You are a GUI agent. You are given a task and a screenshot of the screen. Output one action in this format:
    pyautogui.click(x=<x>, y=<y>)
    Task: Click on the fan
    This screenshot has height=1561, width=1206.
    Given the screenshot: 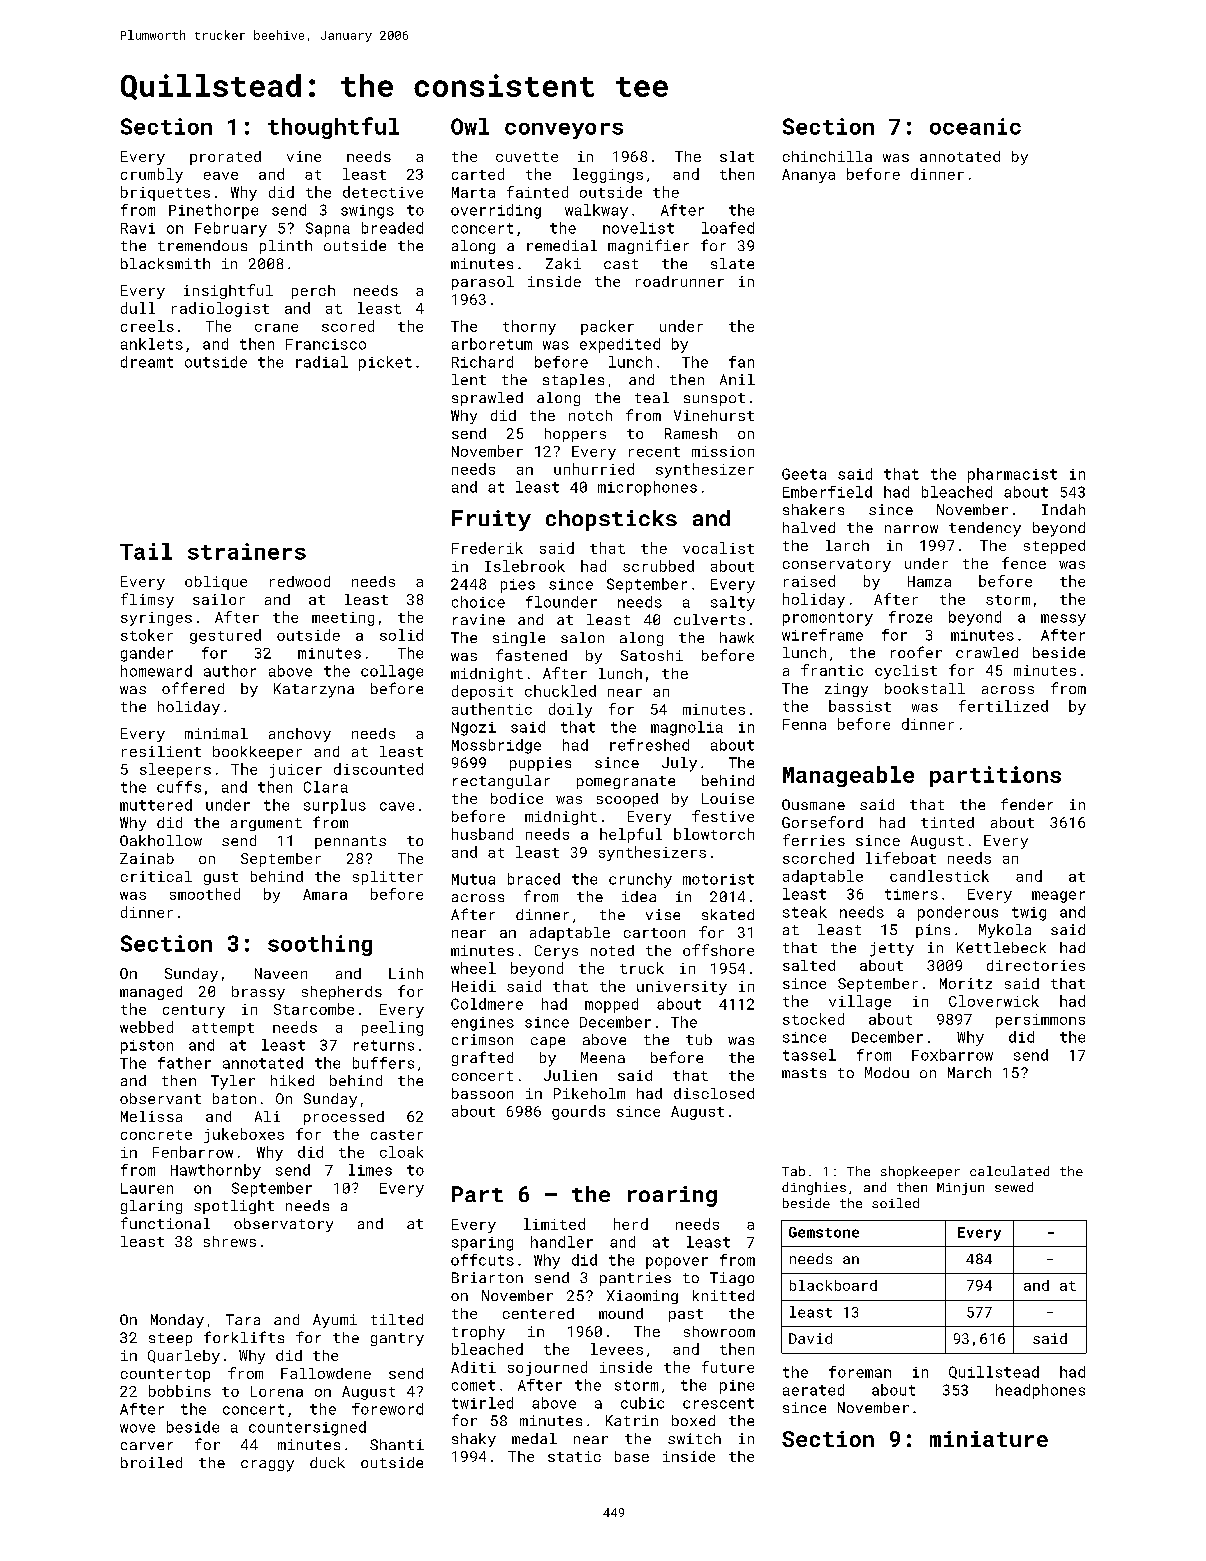 What is the action you would take?
    pyautogui.click(x=741, y=362)
